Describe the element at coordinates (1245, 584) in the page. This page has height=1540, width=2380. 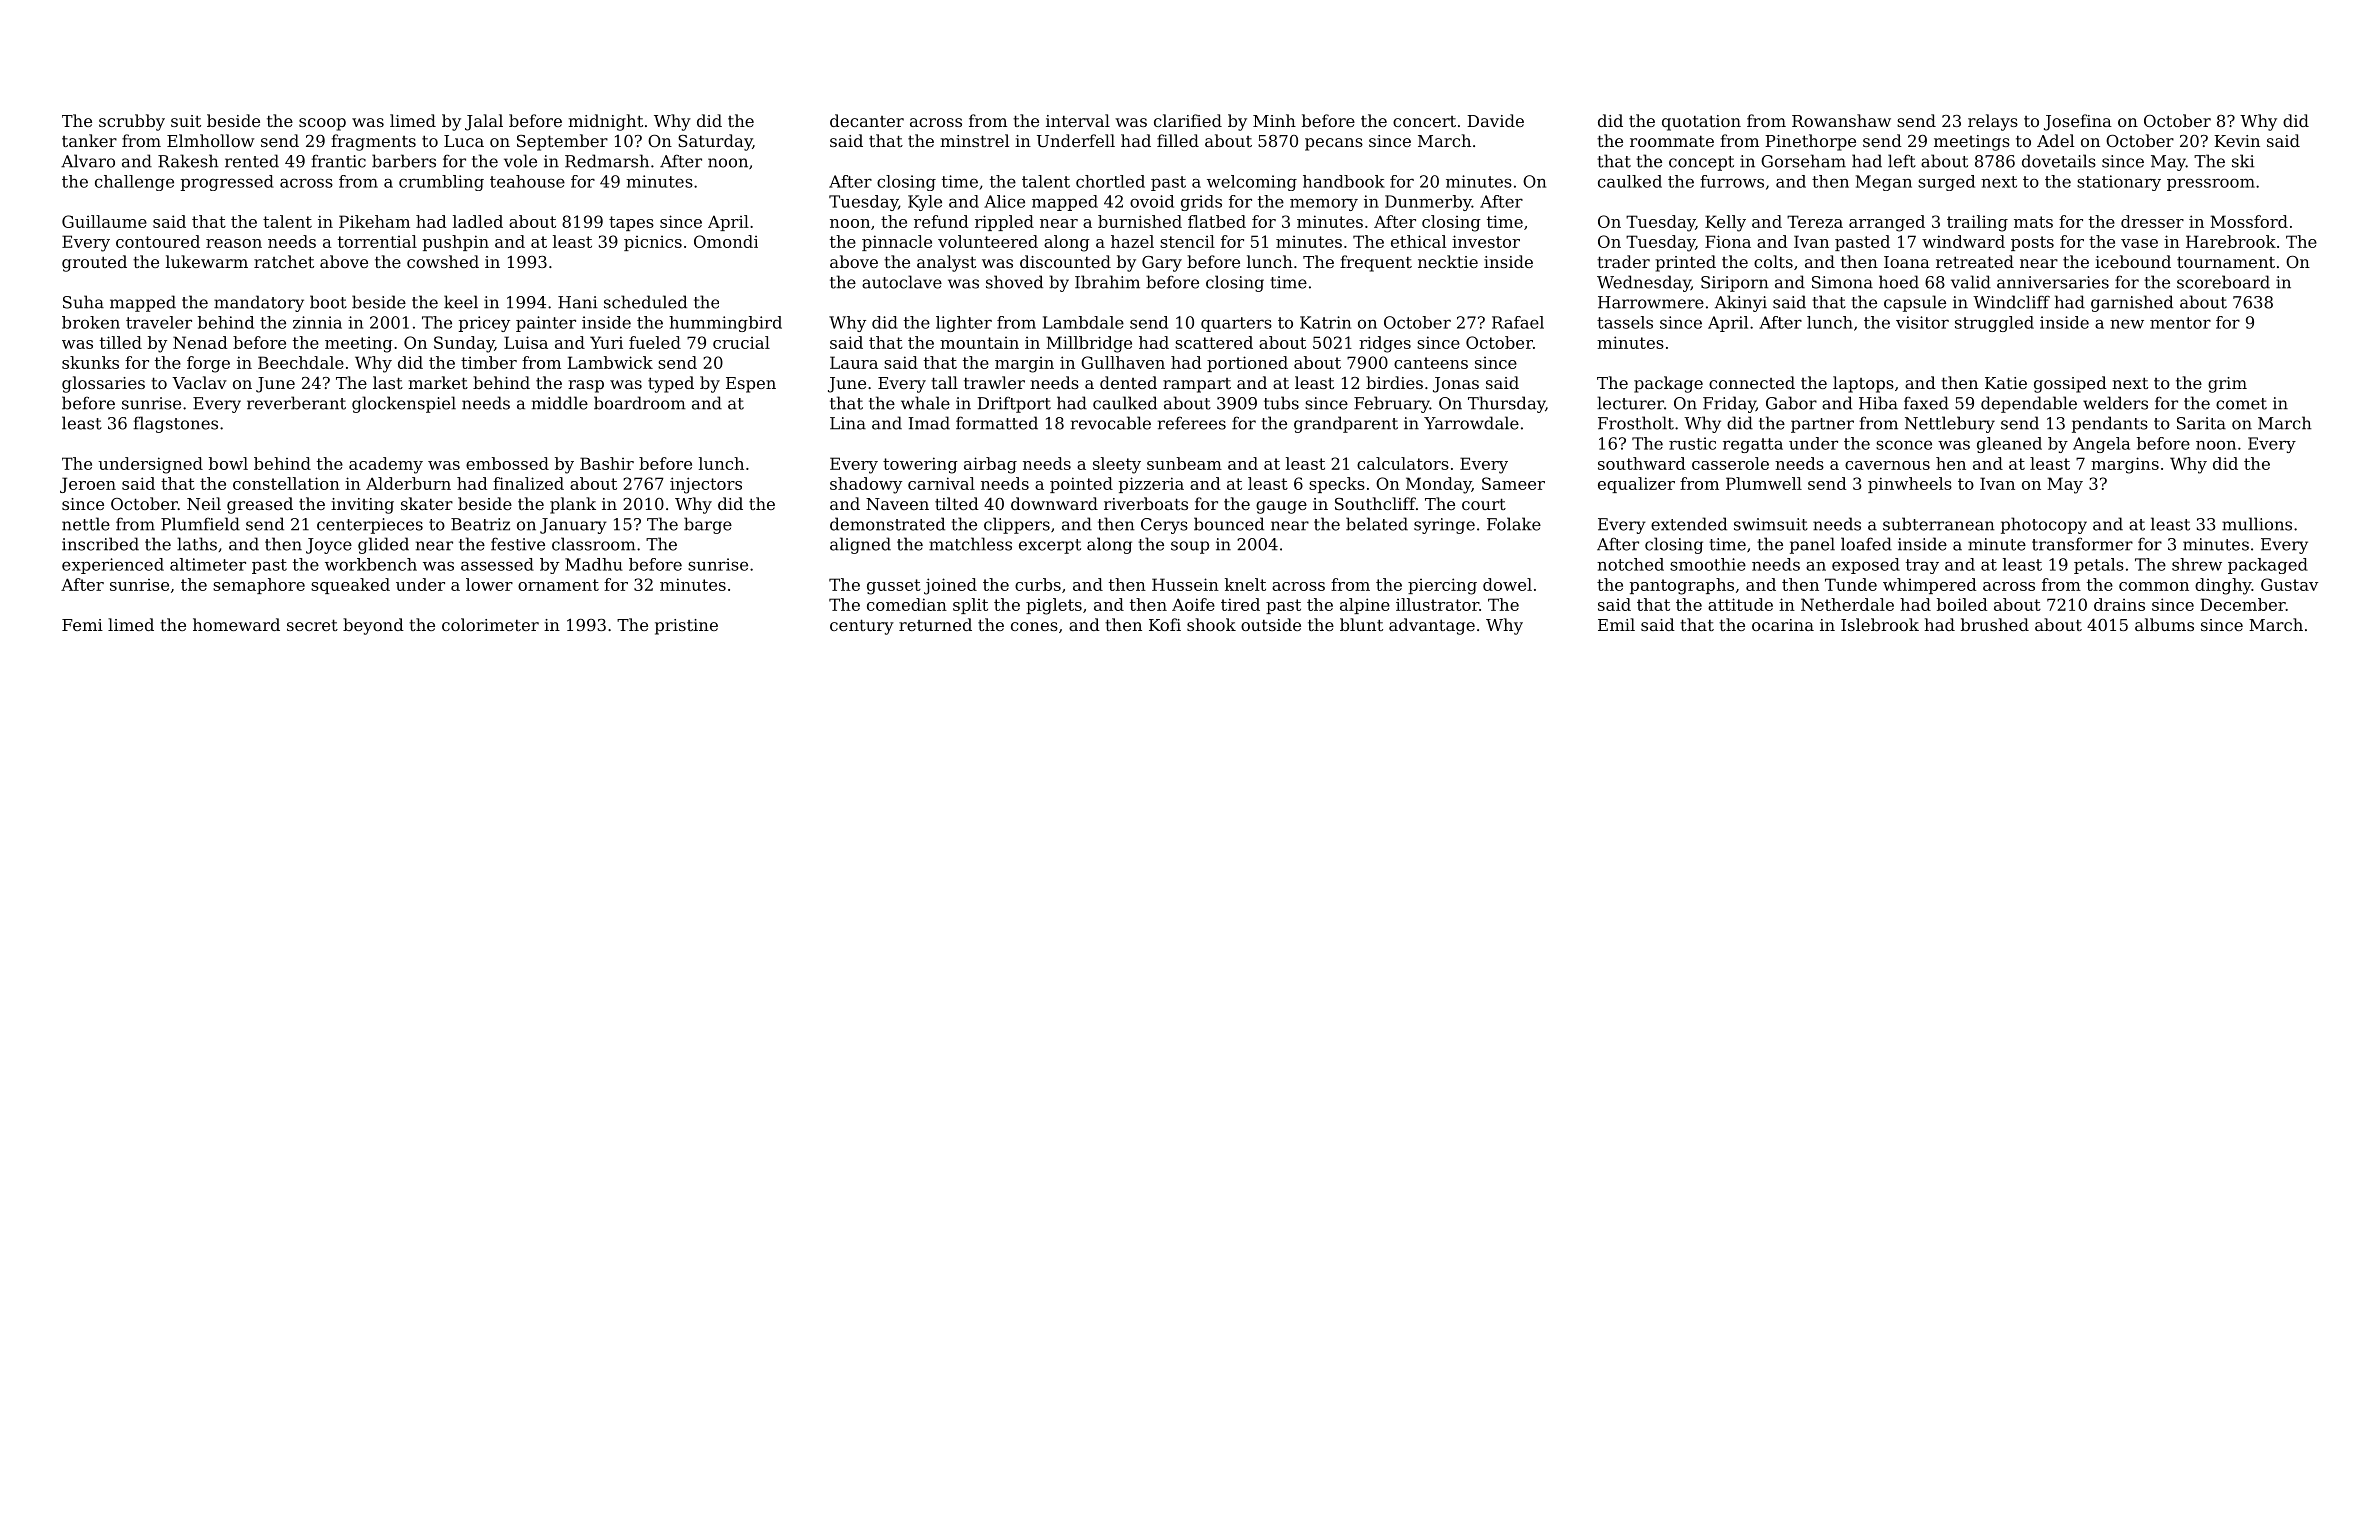
I see `knelt` at that location.
